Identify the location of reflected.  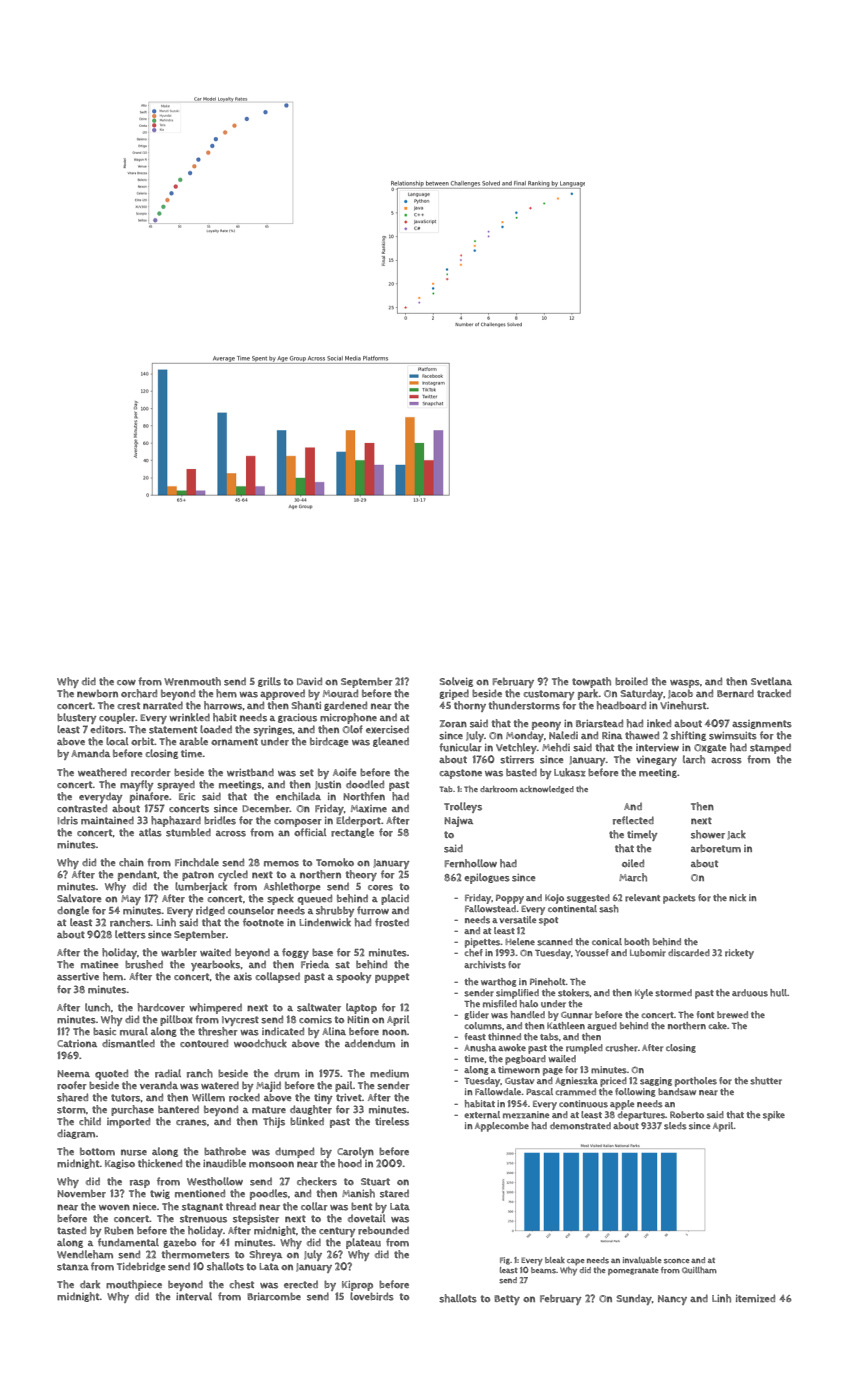
(633, 820).
